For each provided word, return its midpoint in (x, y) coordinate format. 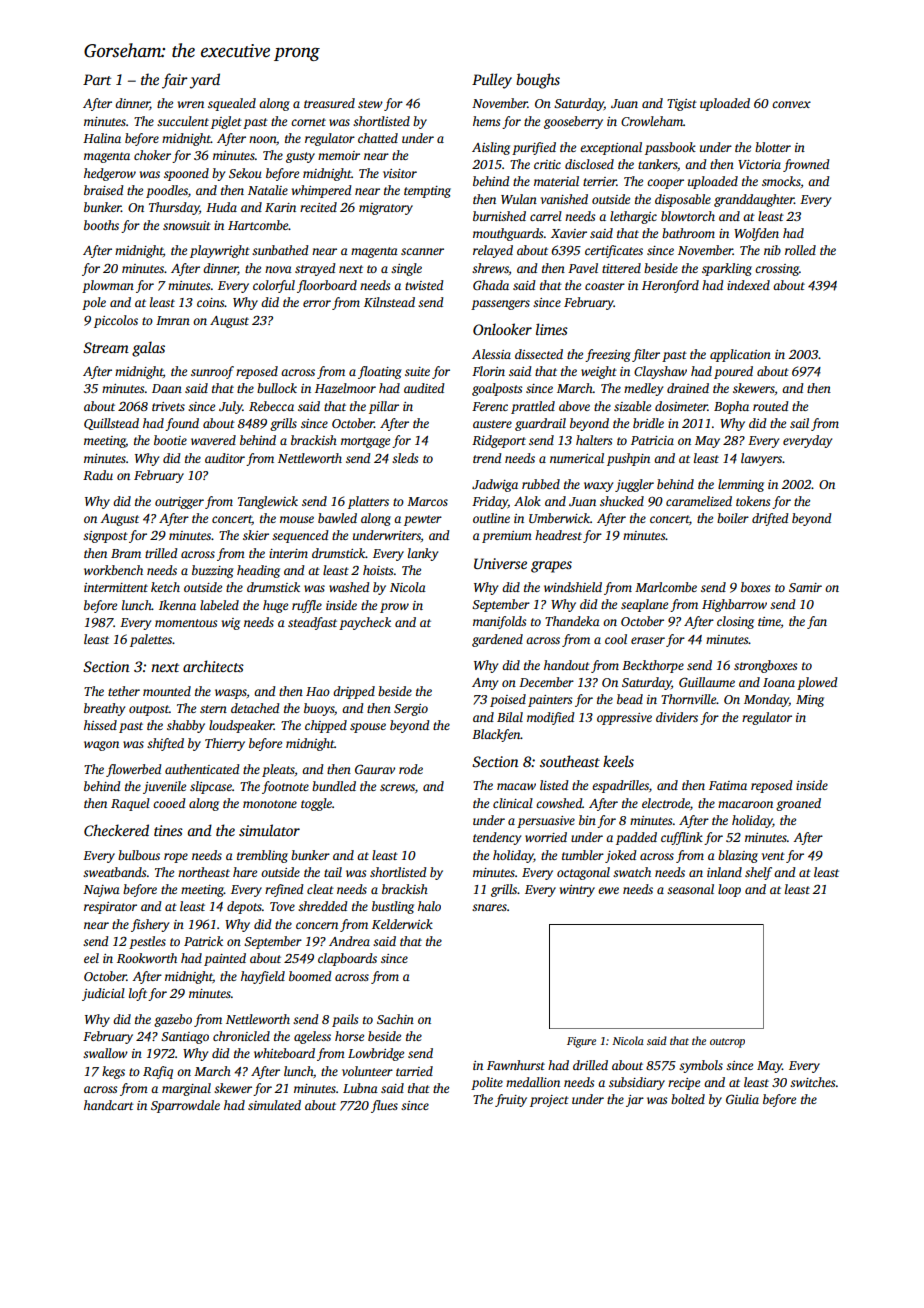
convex (791, 104)
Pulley (492, 81)
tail (333, 872)
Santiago (185, 1038)
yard (205, 81)
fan (817, 622)
